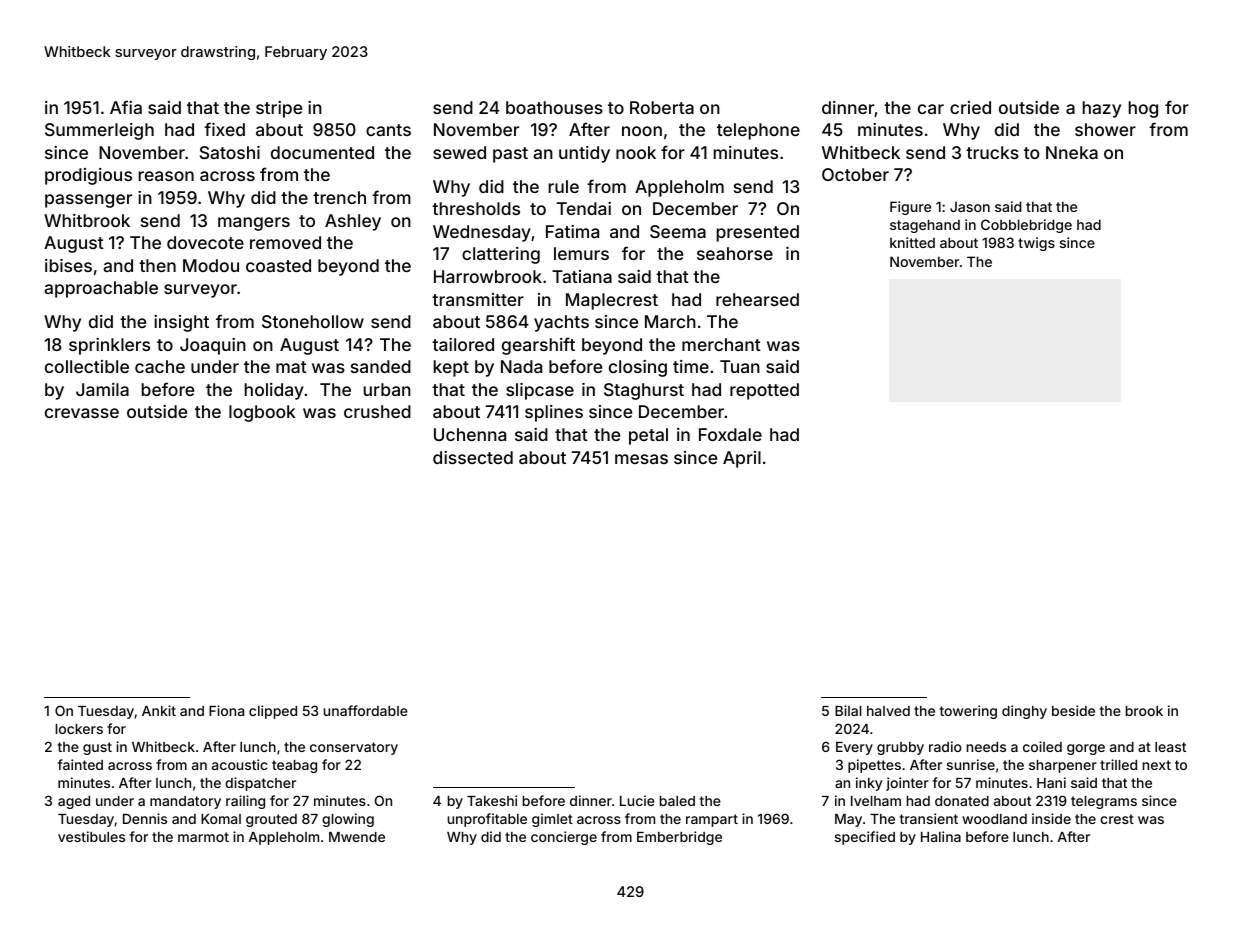 This document has height=952, width=1233. What do you see at coordinates (80, 764) in the document?
I see `fainted` at bounding box center [80, 764].
